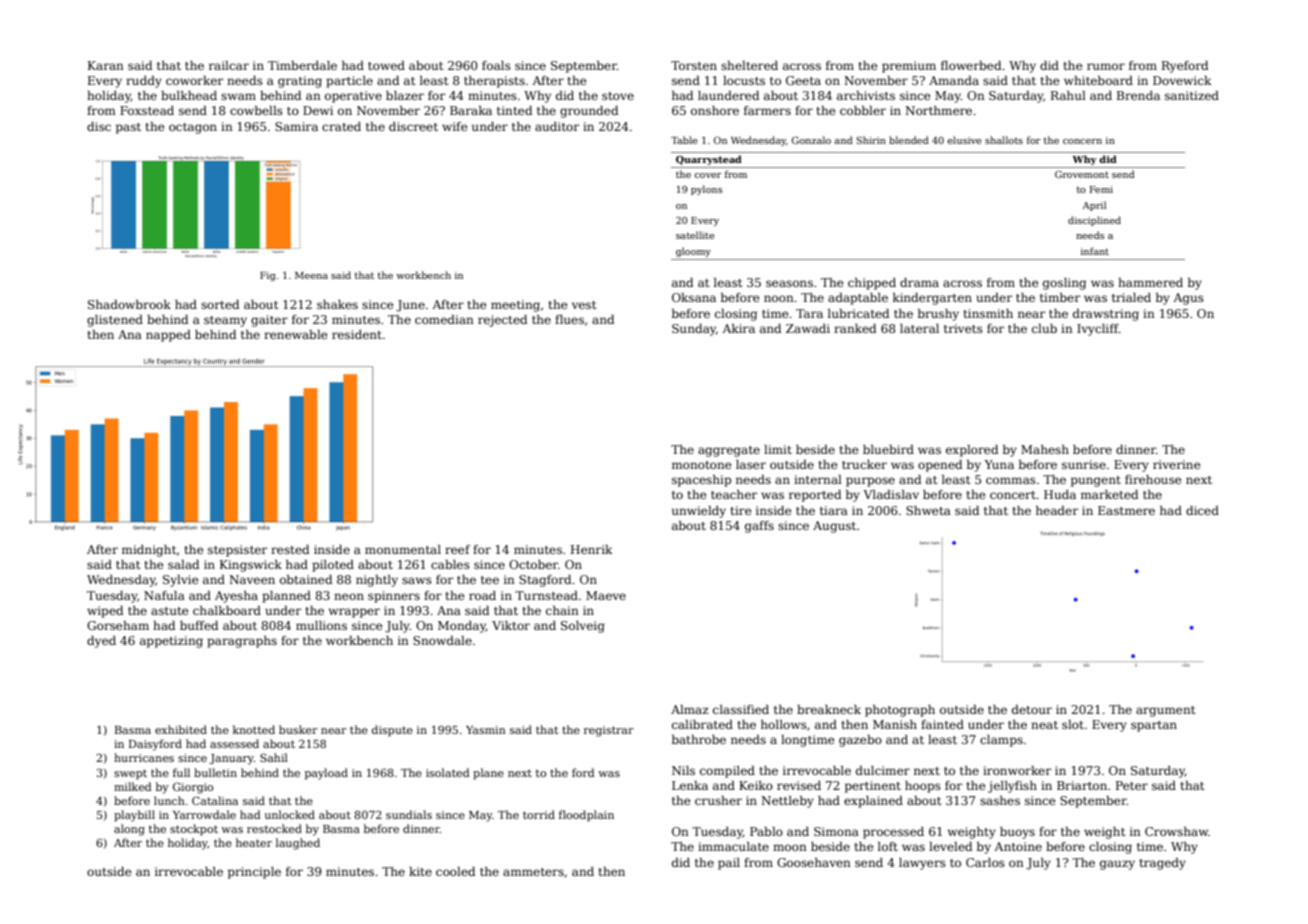 This screenshot has height=924, width=1308. Describe the element at coordinates (326, 774) in the screenshot. I see `payload` at that location.
